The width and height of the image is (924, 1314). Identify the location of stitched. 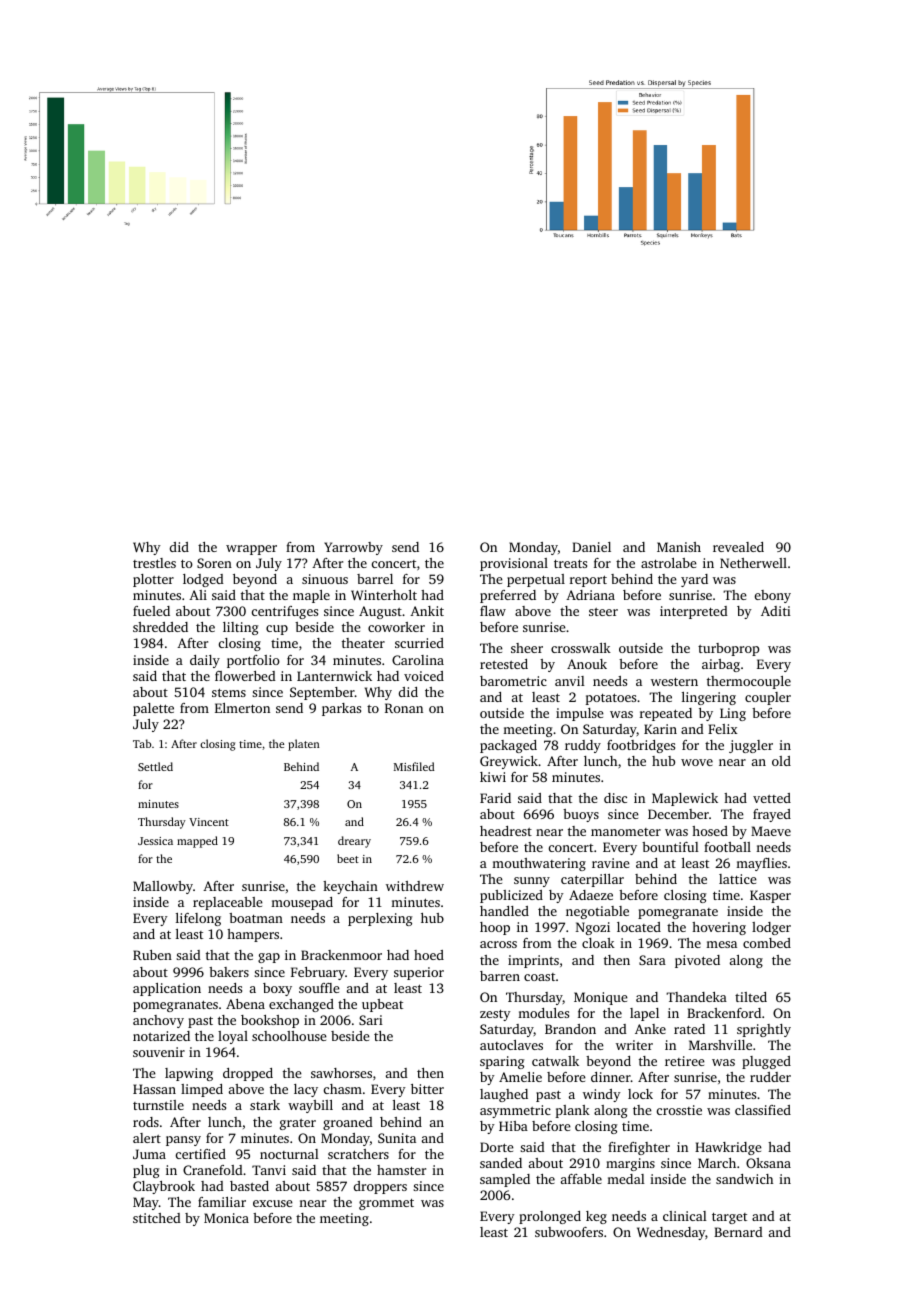
(157, 1218).
